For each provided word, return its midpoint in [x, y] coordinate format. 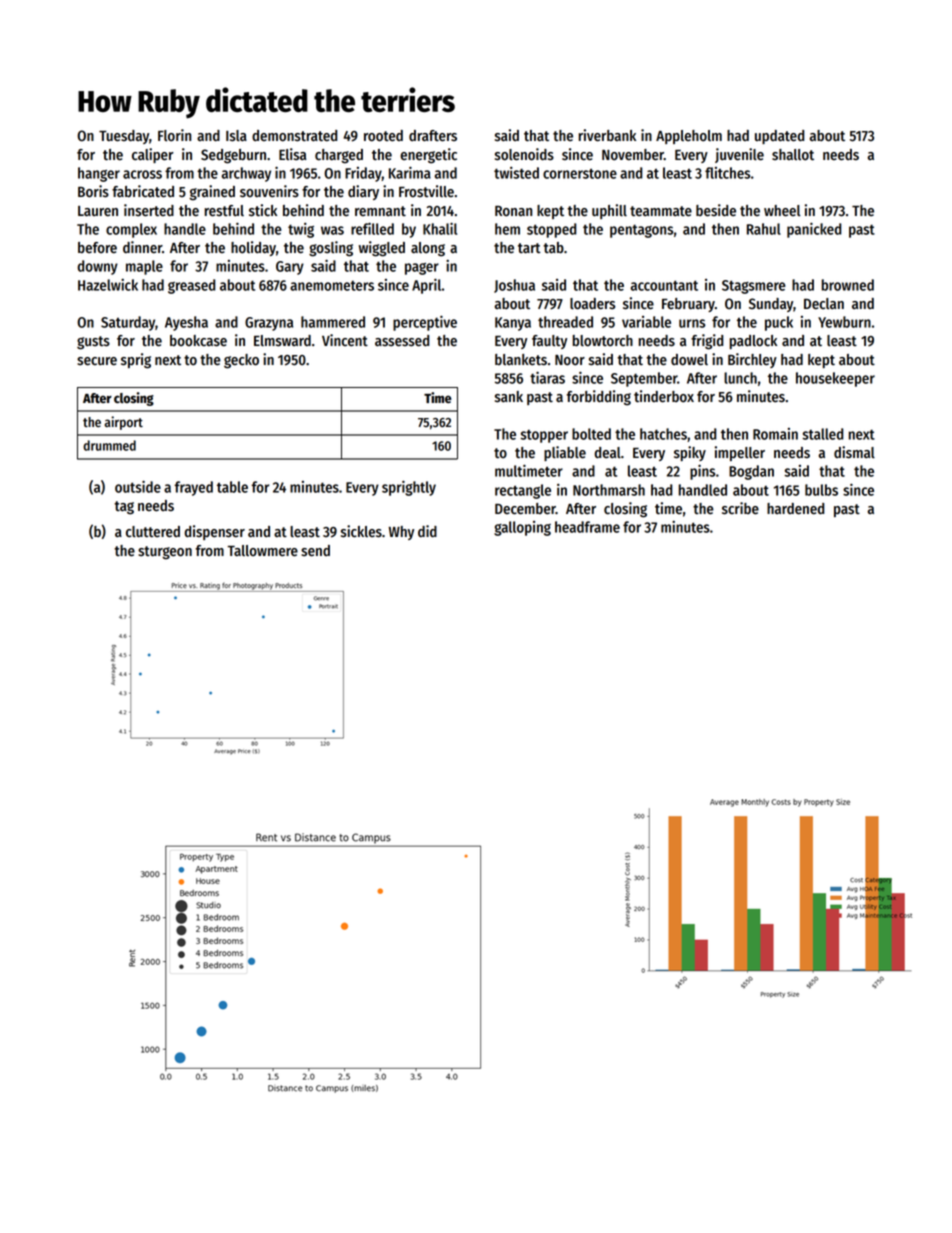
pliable [565, 453]
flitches [727, 173]
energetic [428, 156]
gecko [241, 361]
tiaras [547, 377]
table [232, 487]
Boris [93, 191]
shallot [793, 155]
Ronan [513, 211]
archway [246, 174]
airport [123, 423]
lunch [740, 378]
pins [702, 472]
